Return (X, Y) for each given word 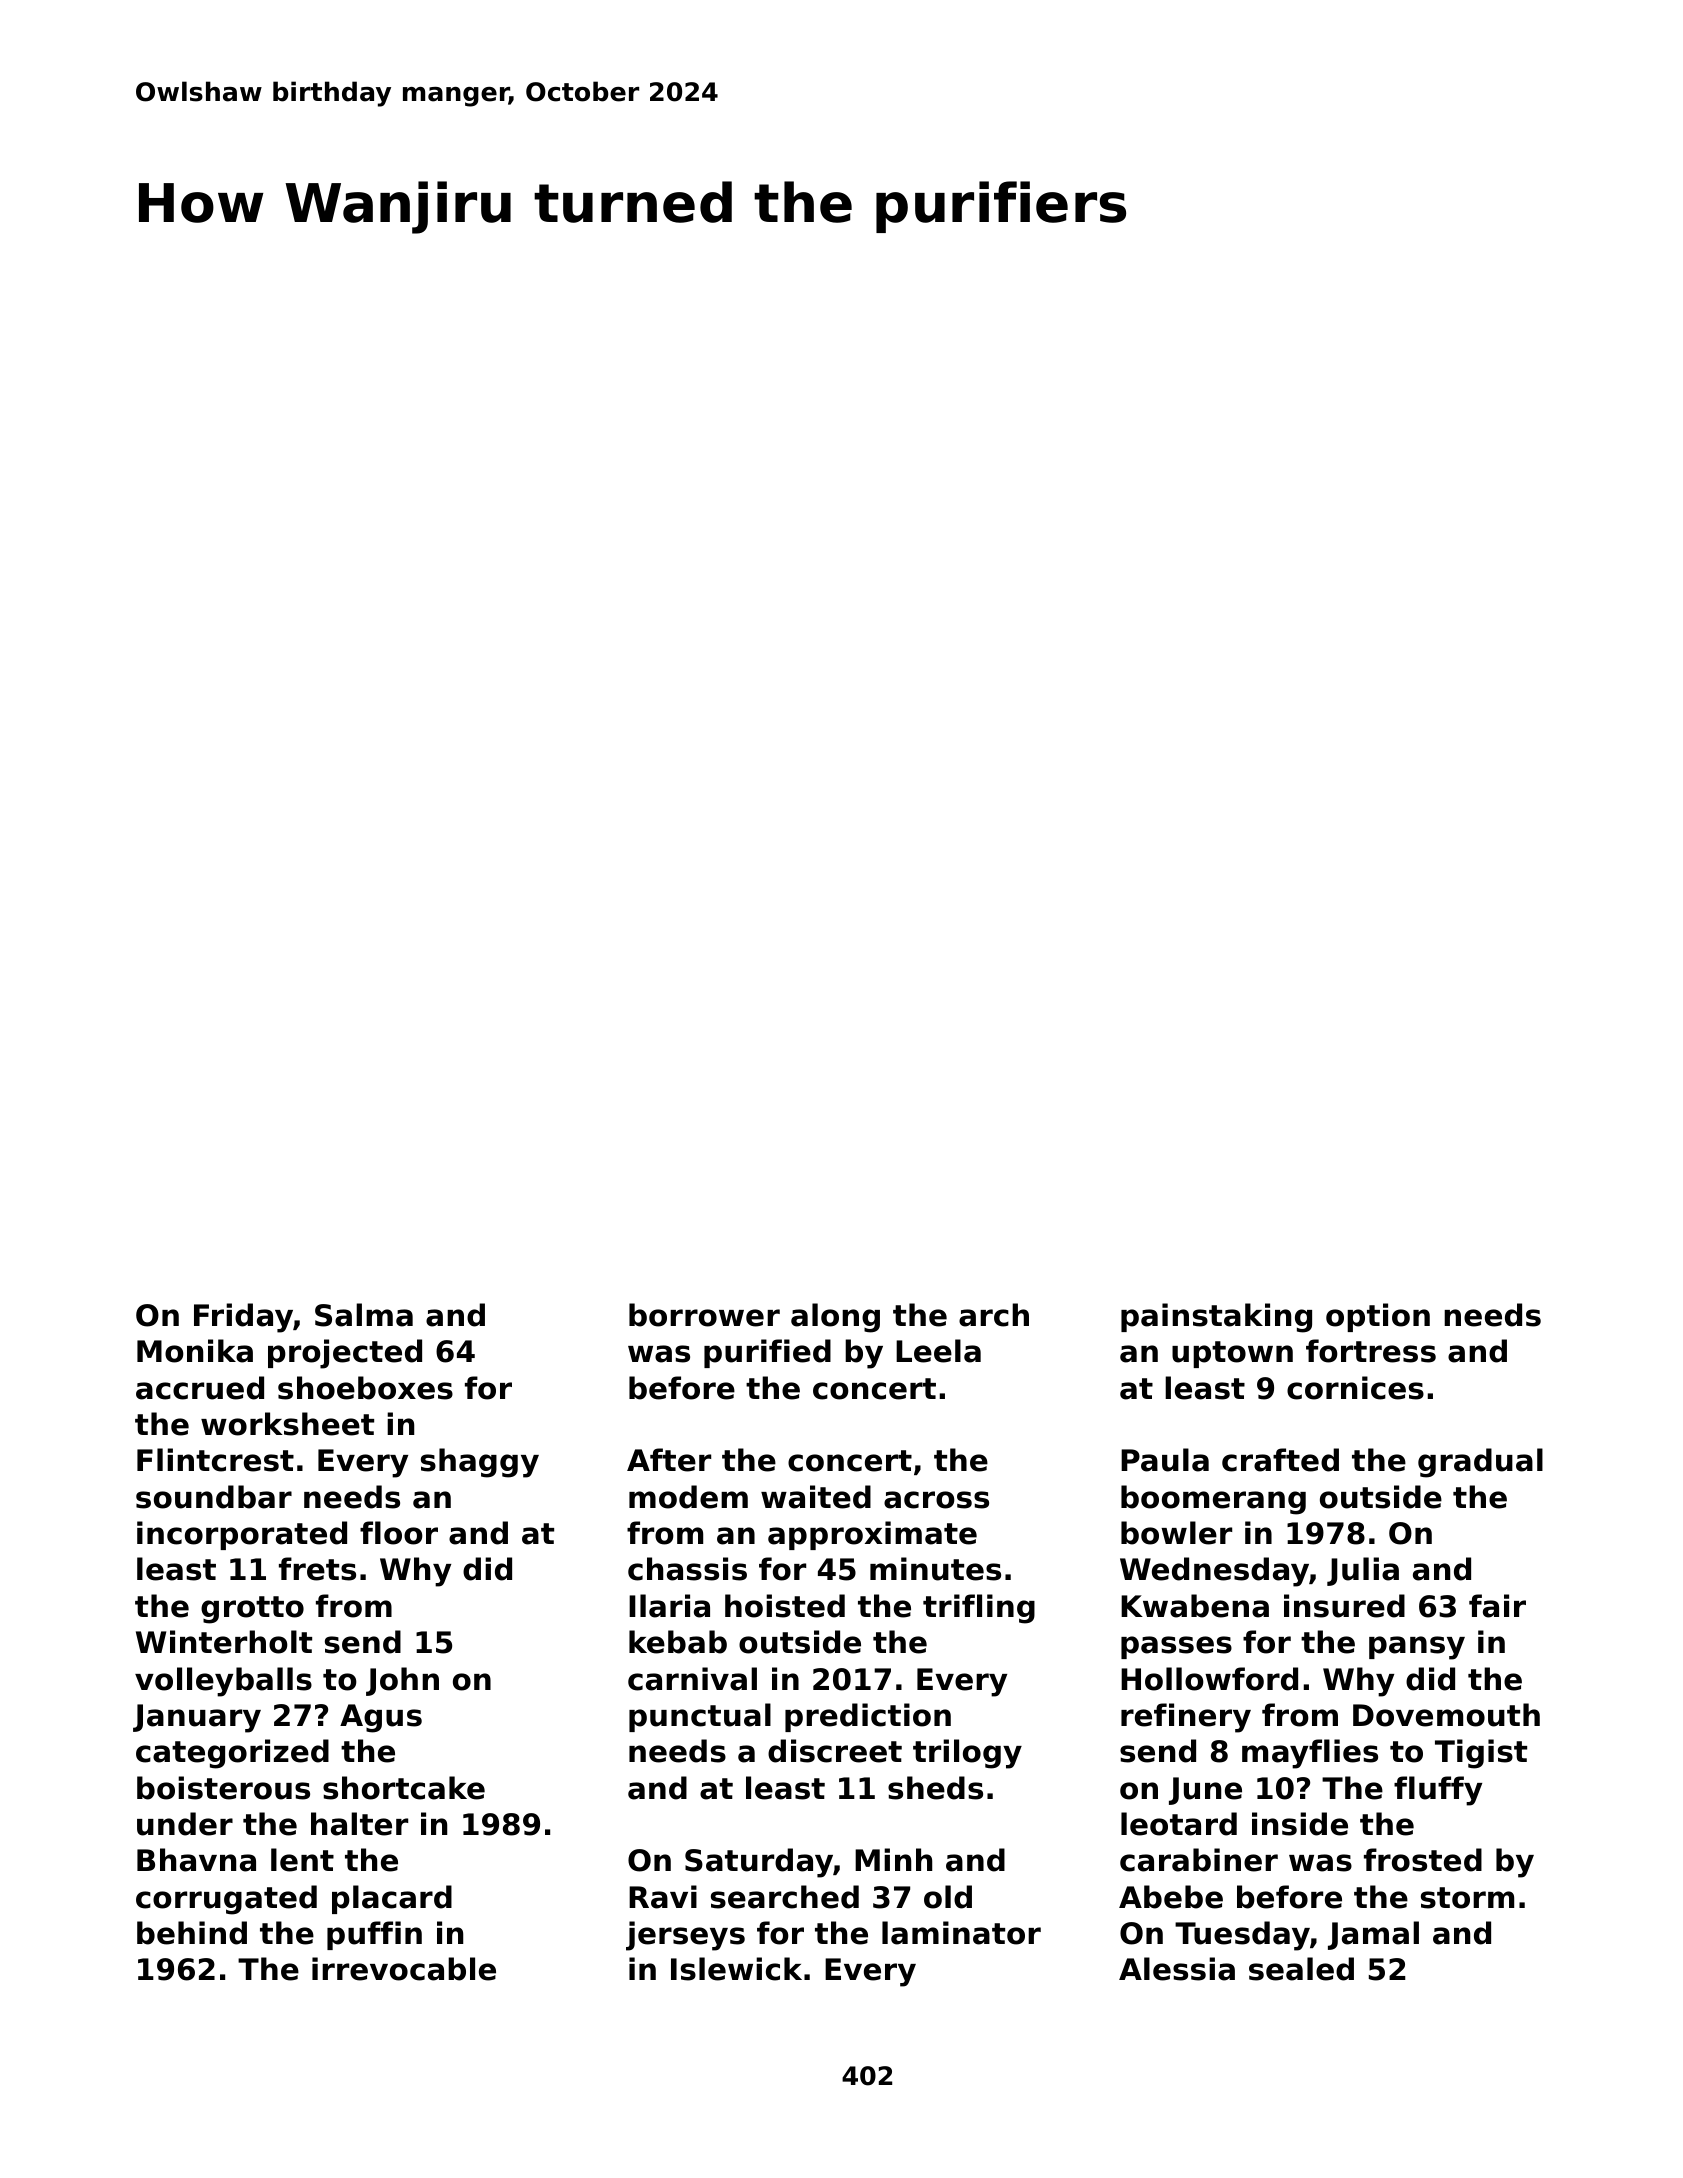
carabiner (1199, 1860)
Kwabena (1195, 1606)
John (402, 1681)
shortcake (404, 1788)
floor (399, 1533)
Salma (364, 1315)
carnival (692, 1679)
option (1378, 1317)
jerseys (685, 1936)
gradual (1480, 1463)
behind (192, 1933)
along (835, 1318)
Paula (1165, 1460)
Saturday (759, 1863)
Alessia (1177, 1969)
